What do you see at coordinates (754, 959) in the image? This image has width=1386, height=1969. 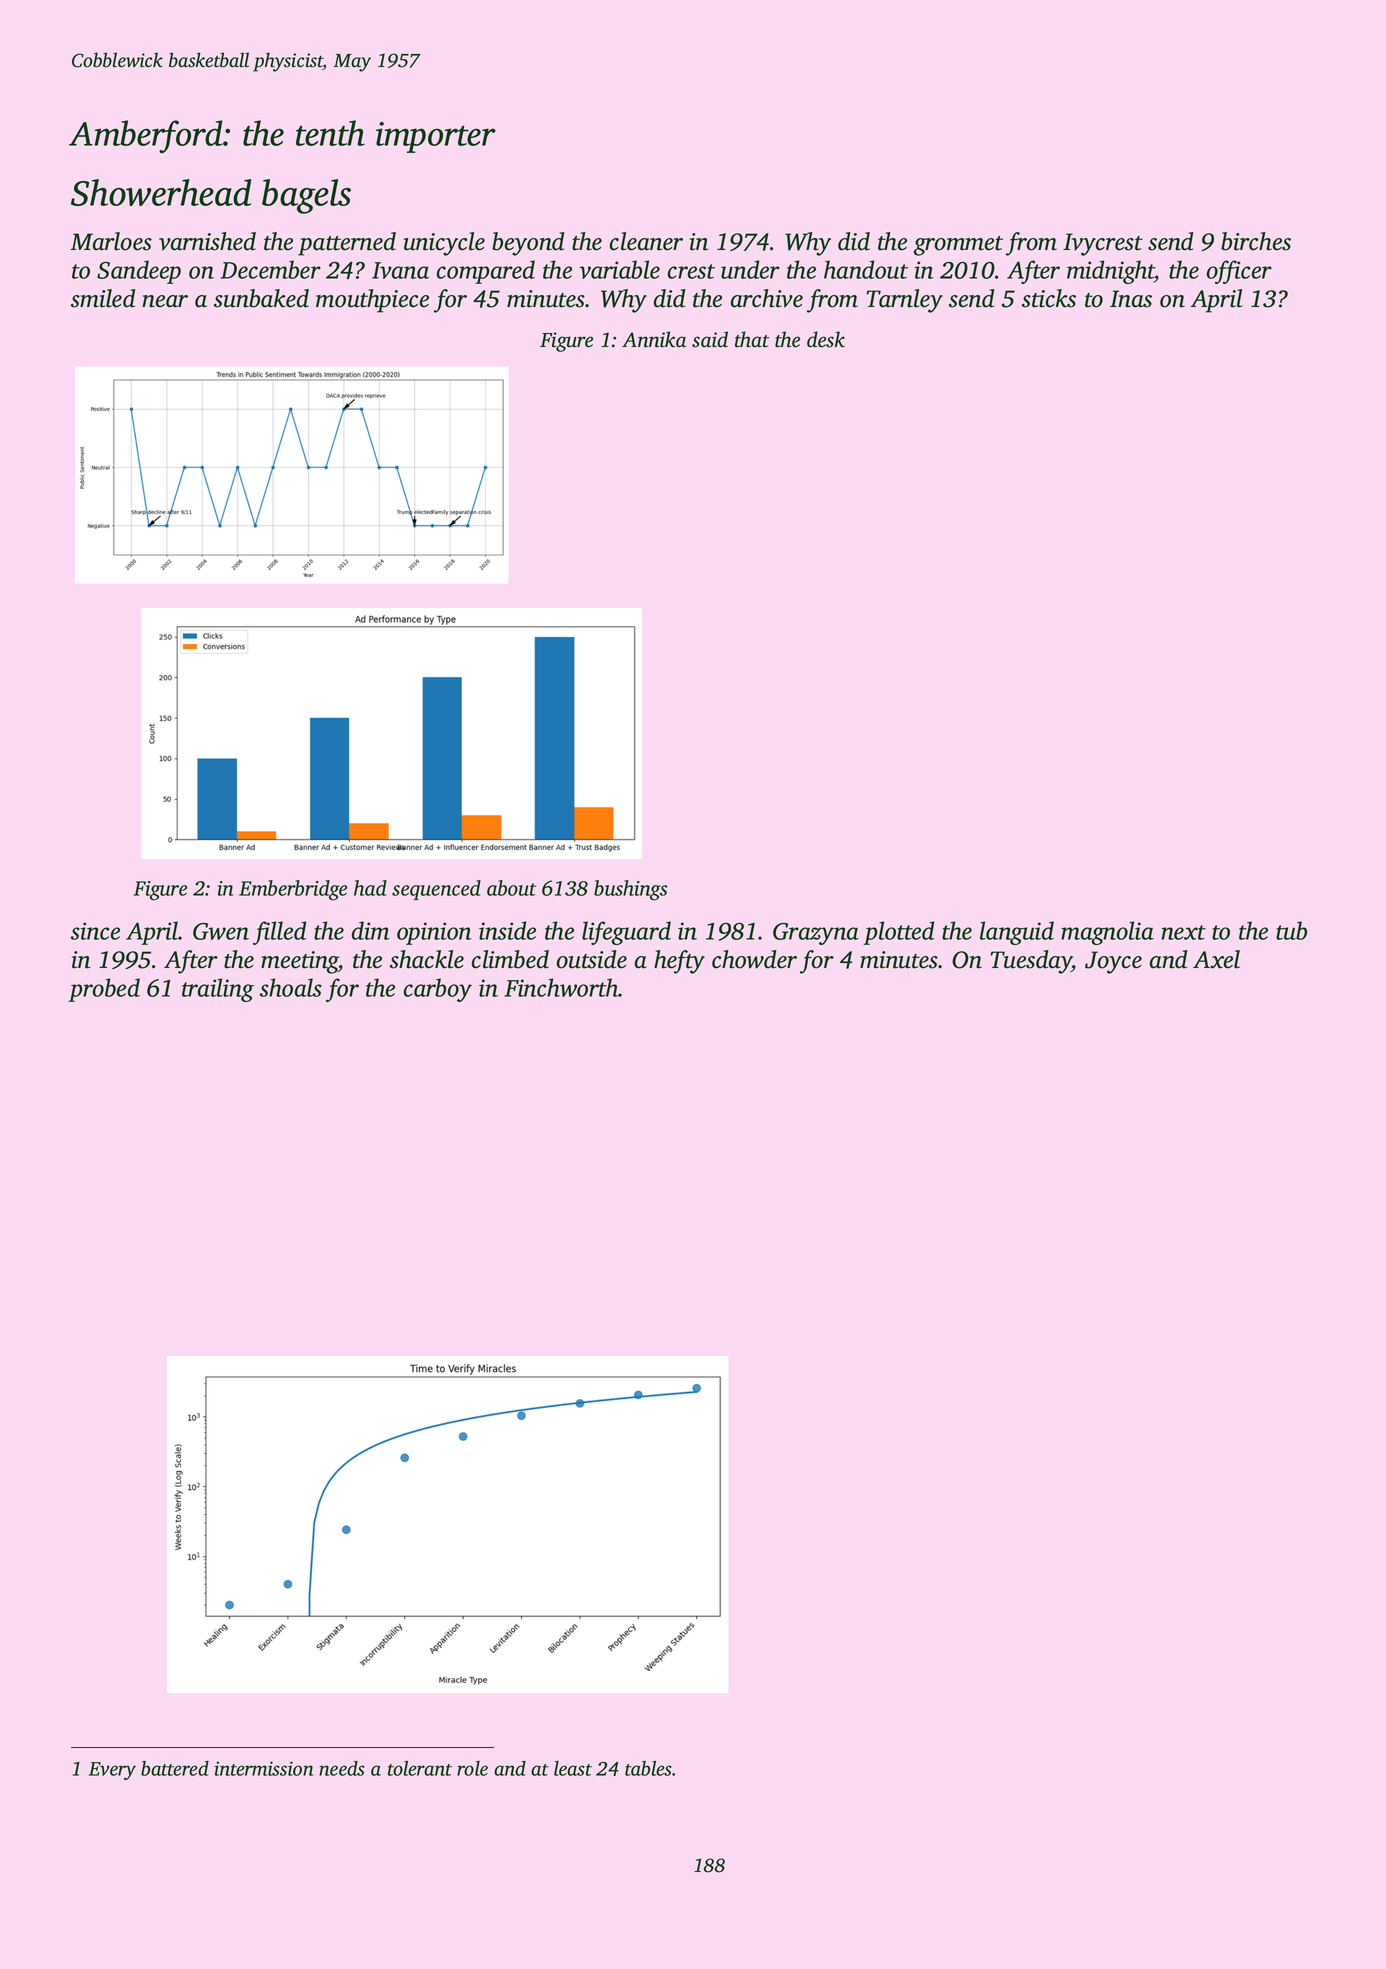 I see `chowder` at bounding box center [754, 959].
